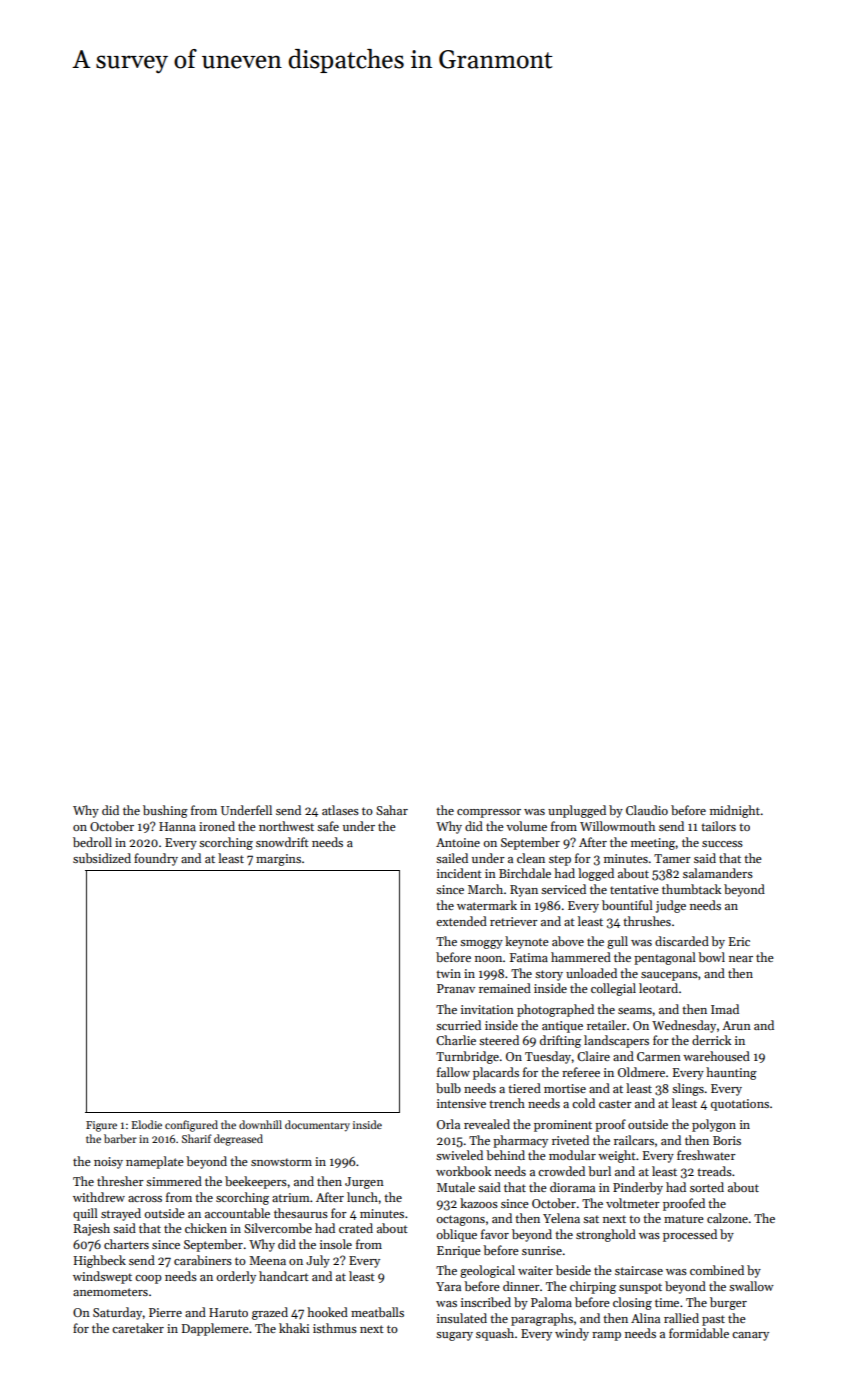  I want to click on processed, so click(690, 1235).
